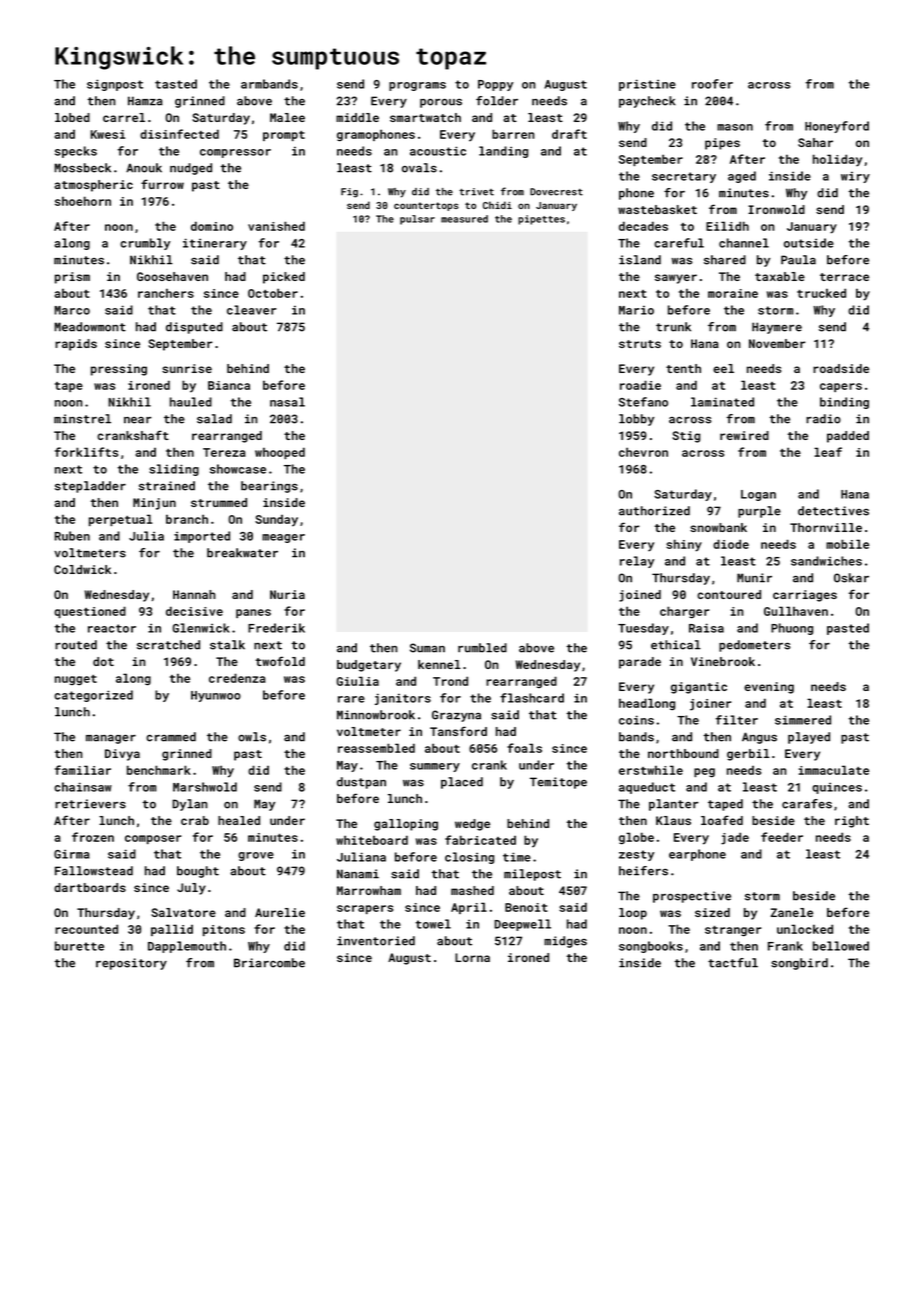  Describe the element at coordinates (673, 820) in the screenshot. I see `Klaus` at that location.
